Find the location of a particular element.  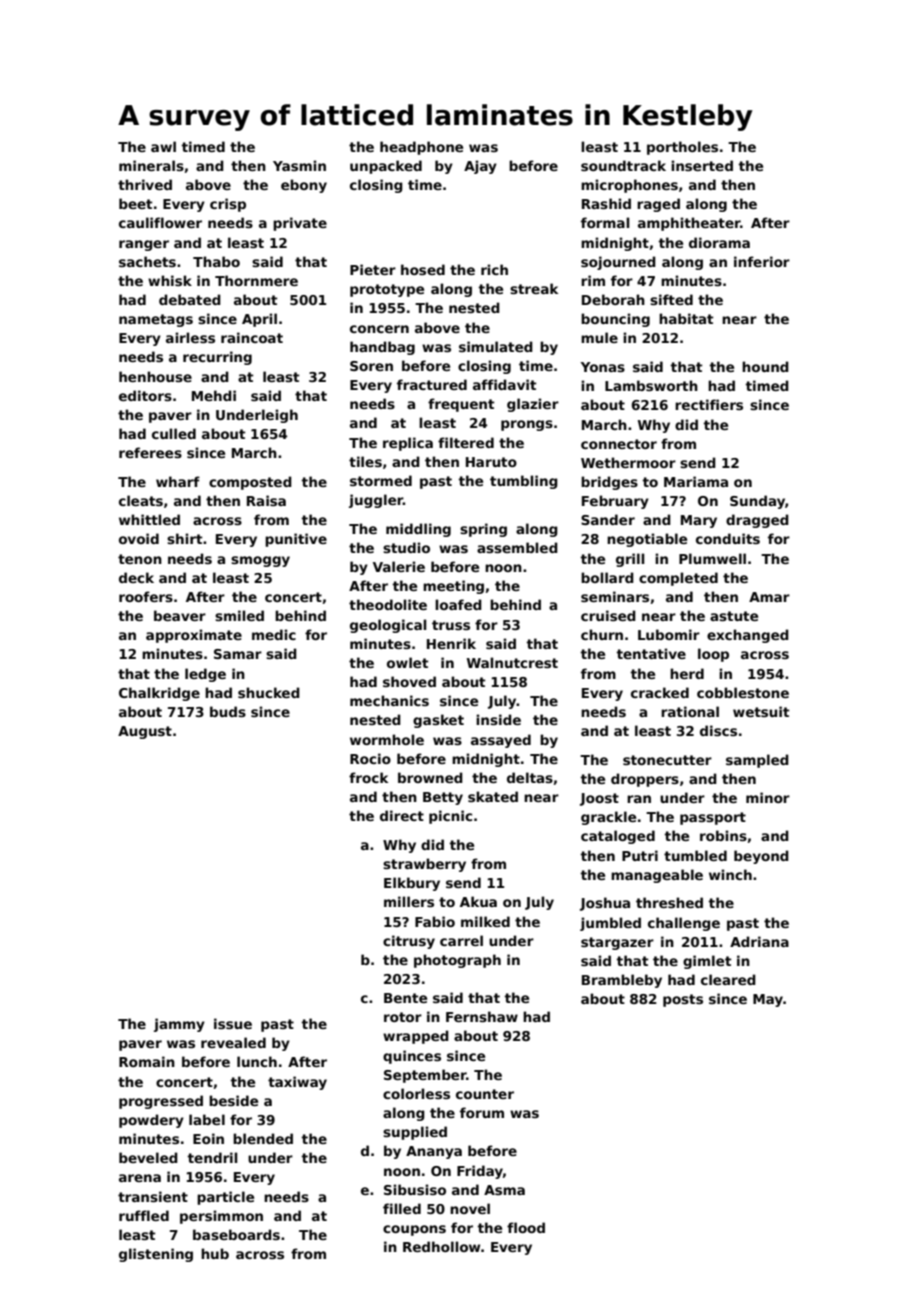

August is located at coordinates (145, 732).
